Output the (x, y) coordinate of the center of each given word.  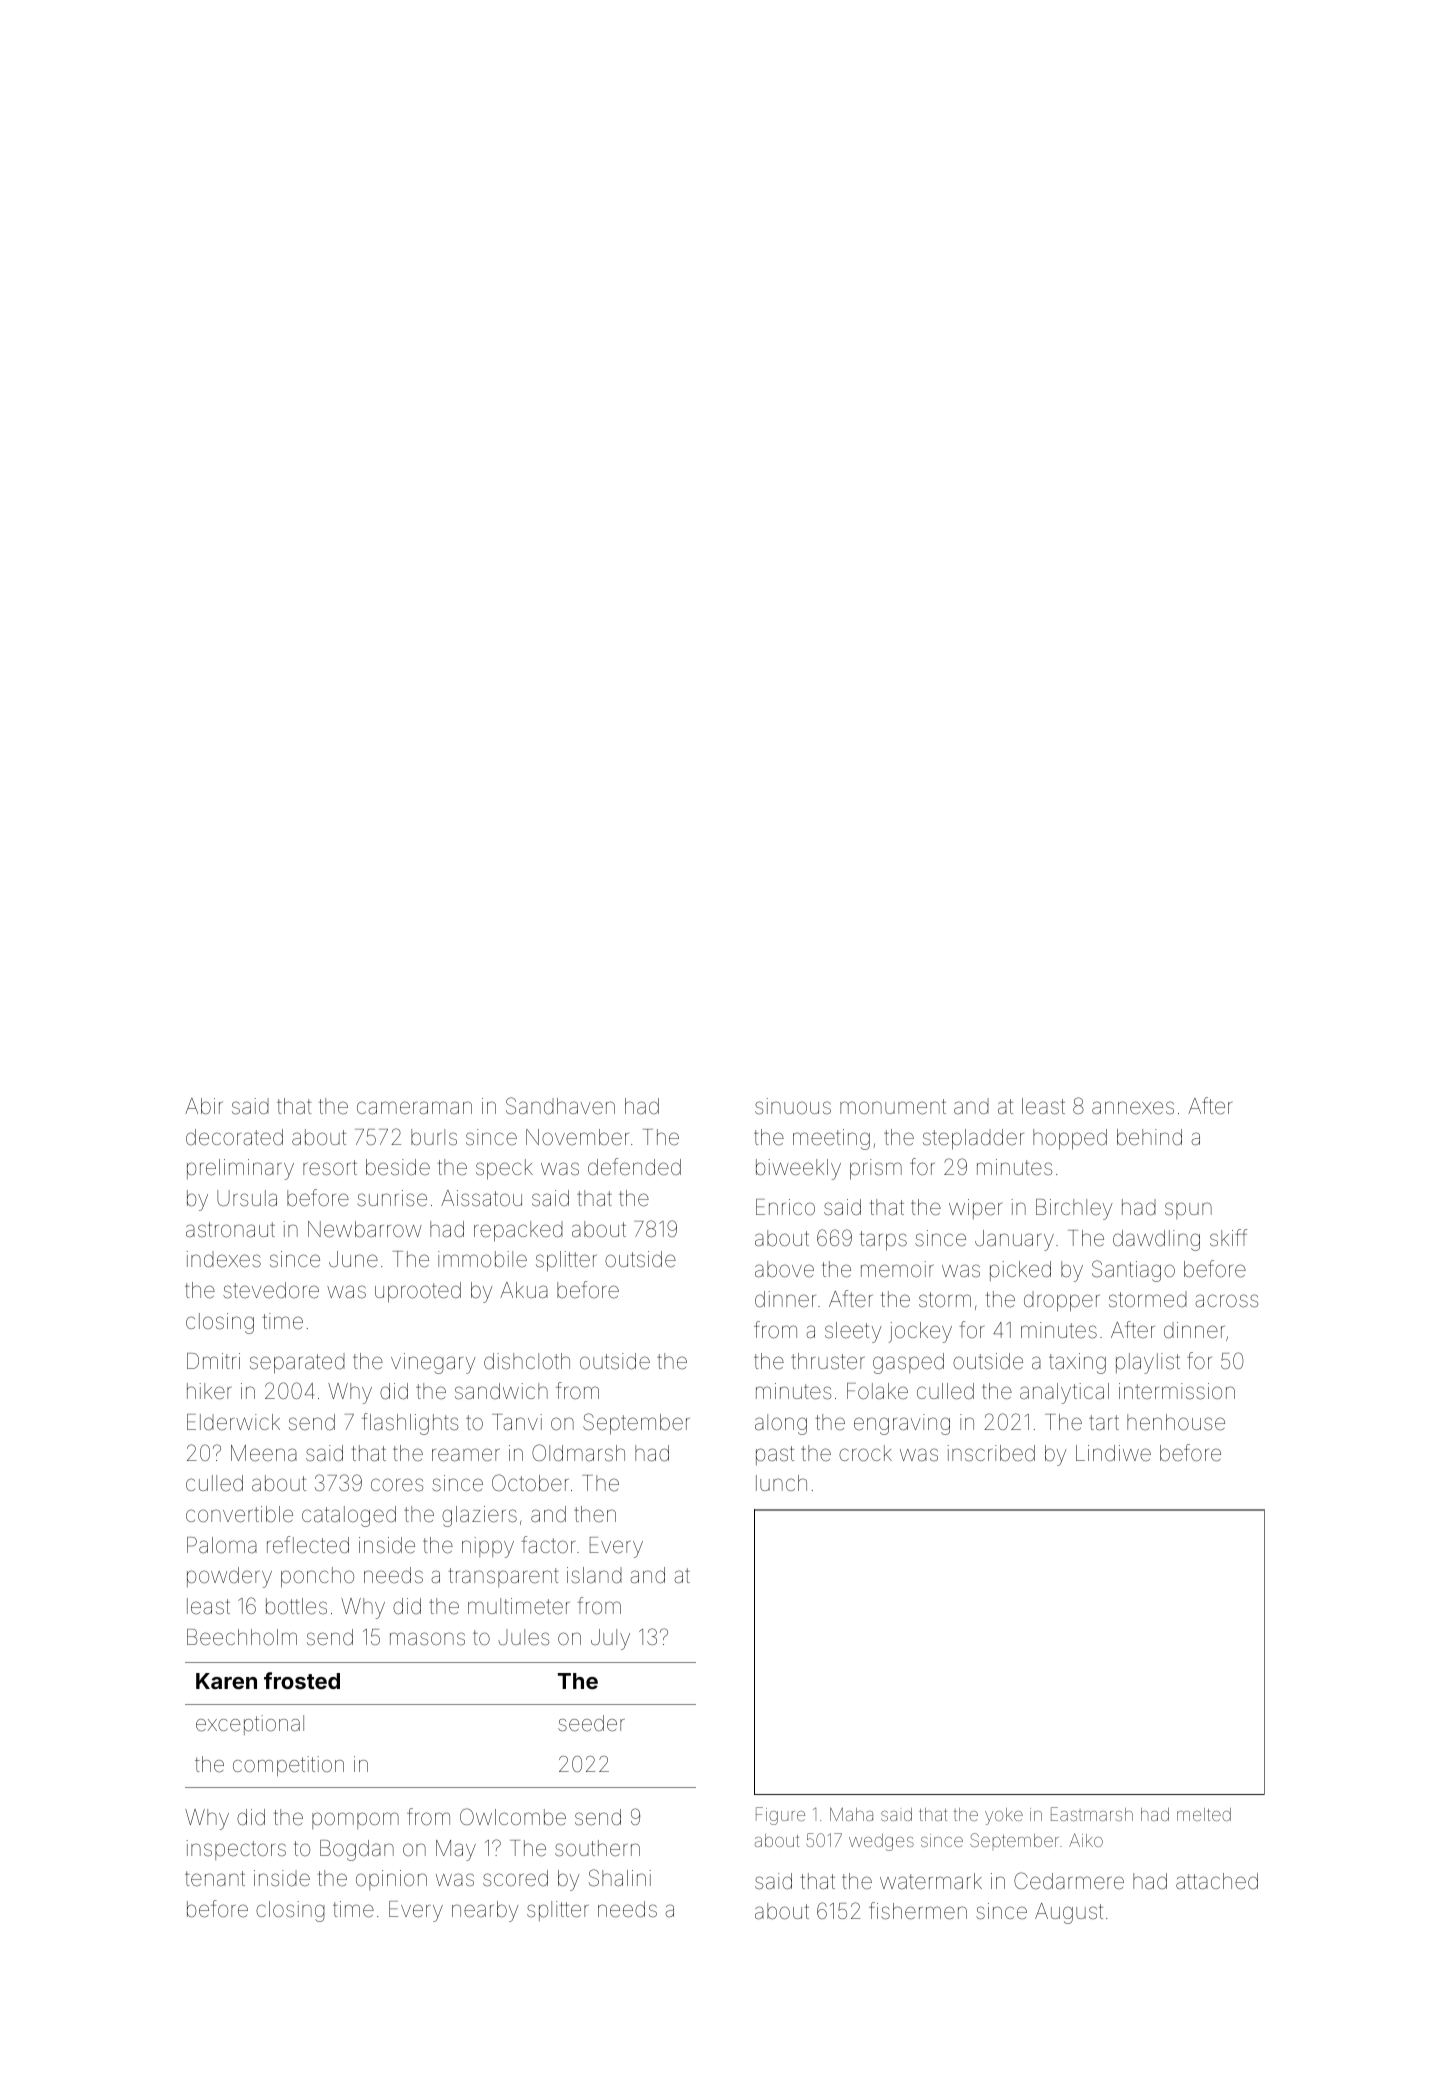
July (610, 1639)
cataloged (349, 1516)
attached (1217, 1881)
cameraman (414, 1108)
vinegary (433, 1363)
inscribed (991, 1453)
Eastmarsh (1092, 1814)
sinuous (793, 1106)
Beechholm (242, 1637)
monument (893, 1107)
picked (1020, 1271)
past (775, 1455)
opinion (391, 1880)
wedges (881, 1842)
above (784, 1269)
